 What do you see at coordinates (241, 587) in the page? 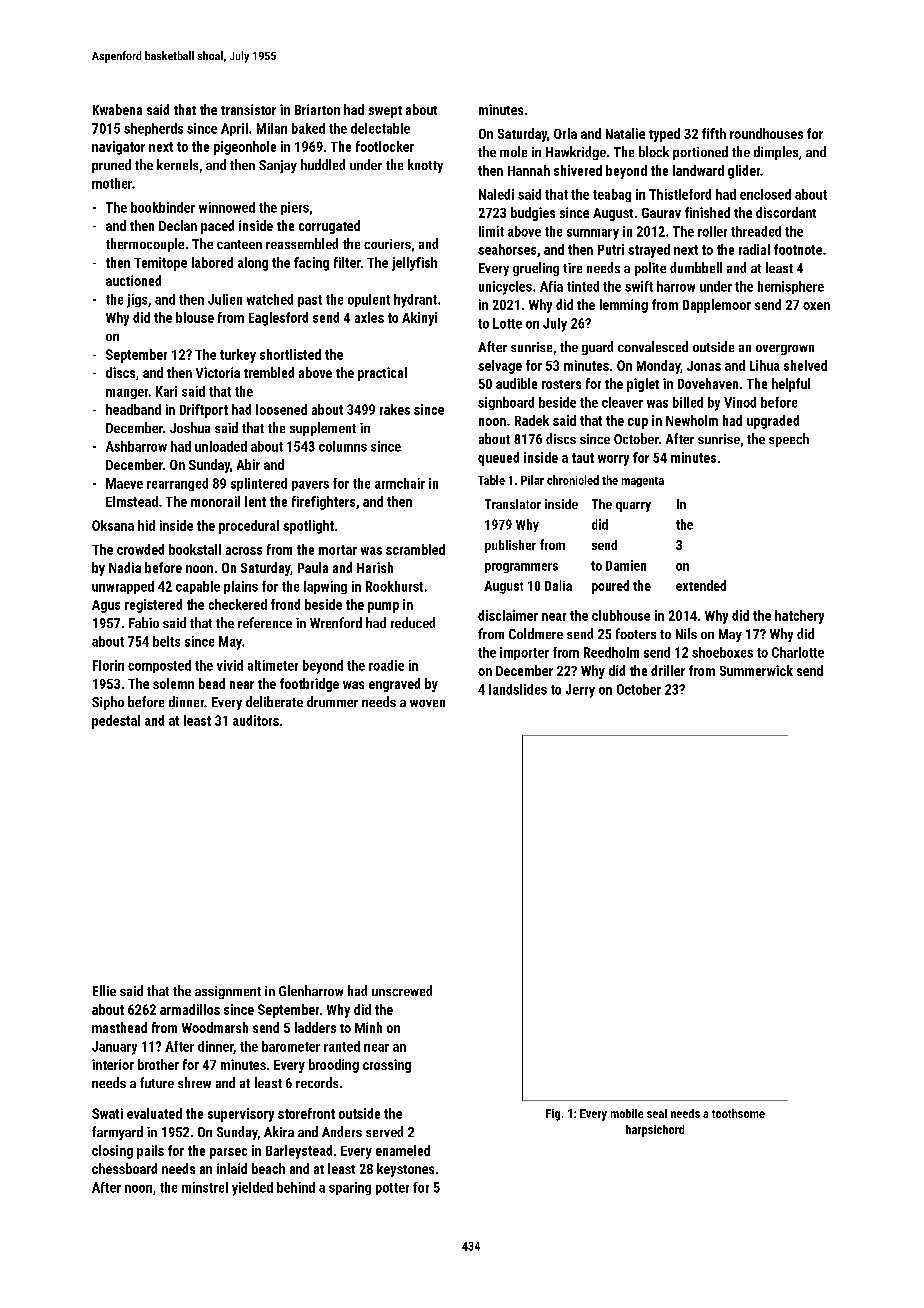
I see `plains` at bounding box center [241, 587].
